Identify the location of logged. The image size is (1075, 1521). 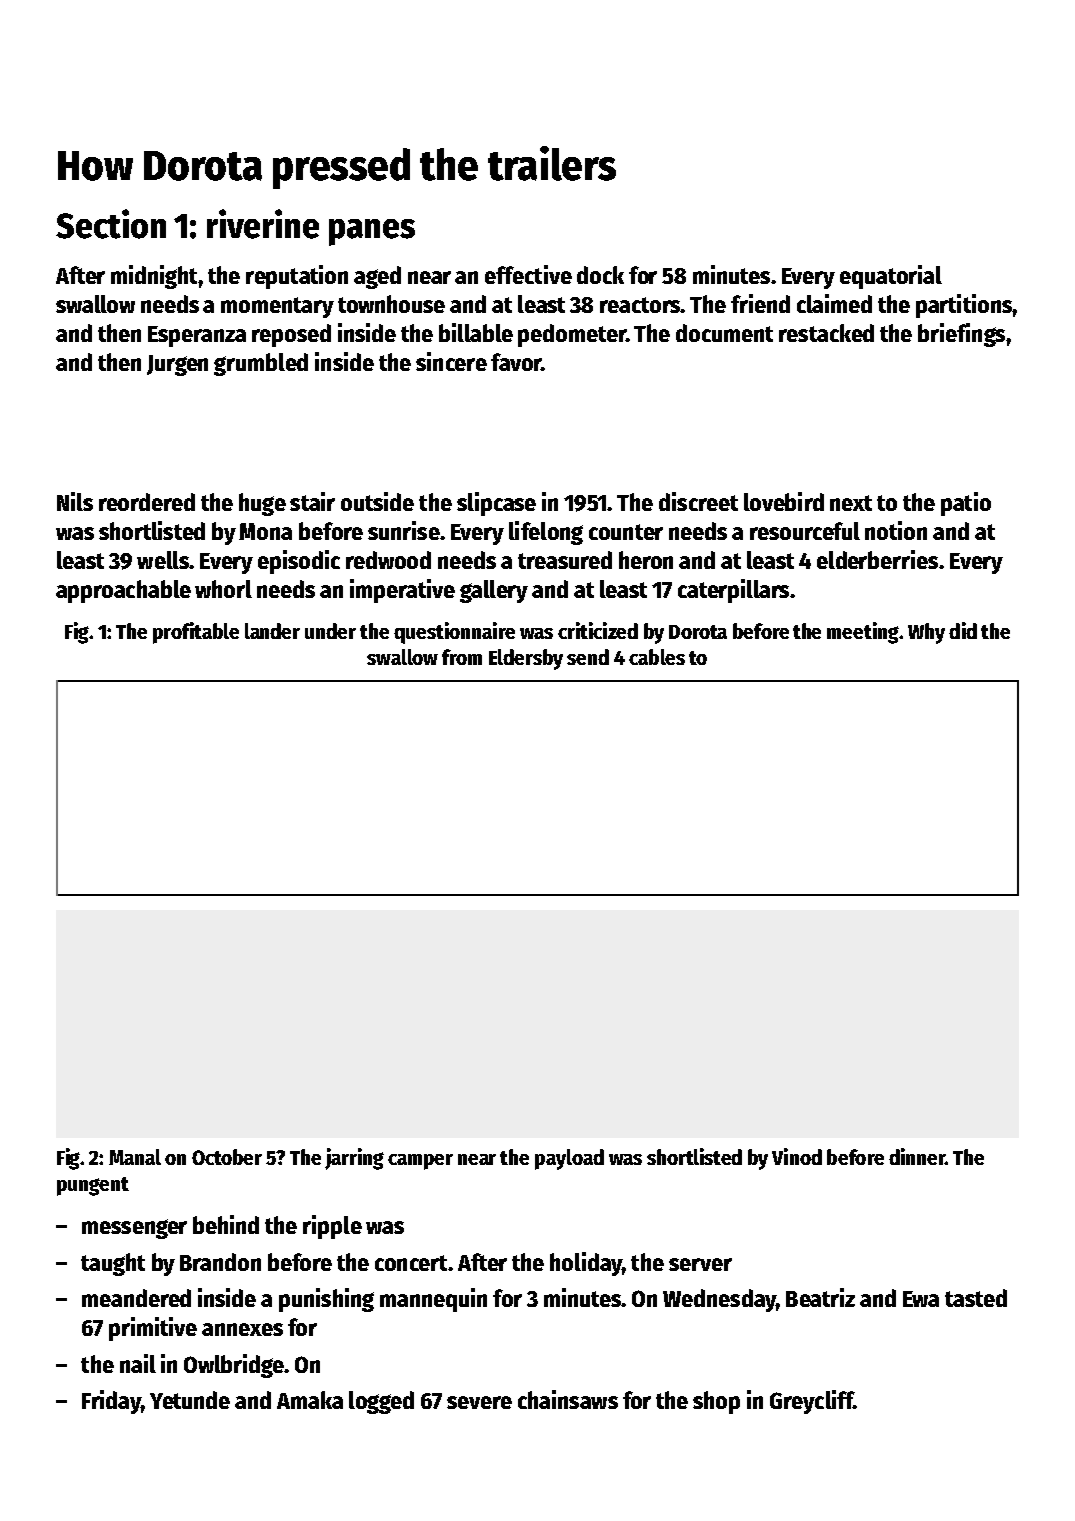
(381, 1402).
